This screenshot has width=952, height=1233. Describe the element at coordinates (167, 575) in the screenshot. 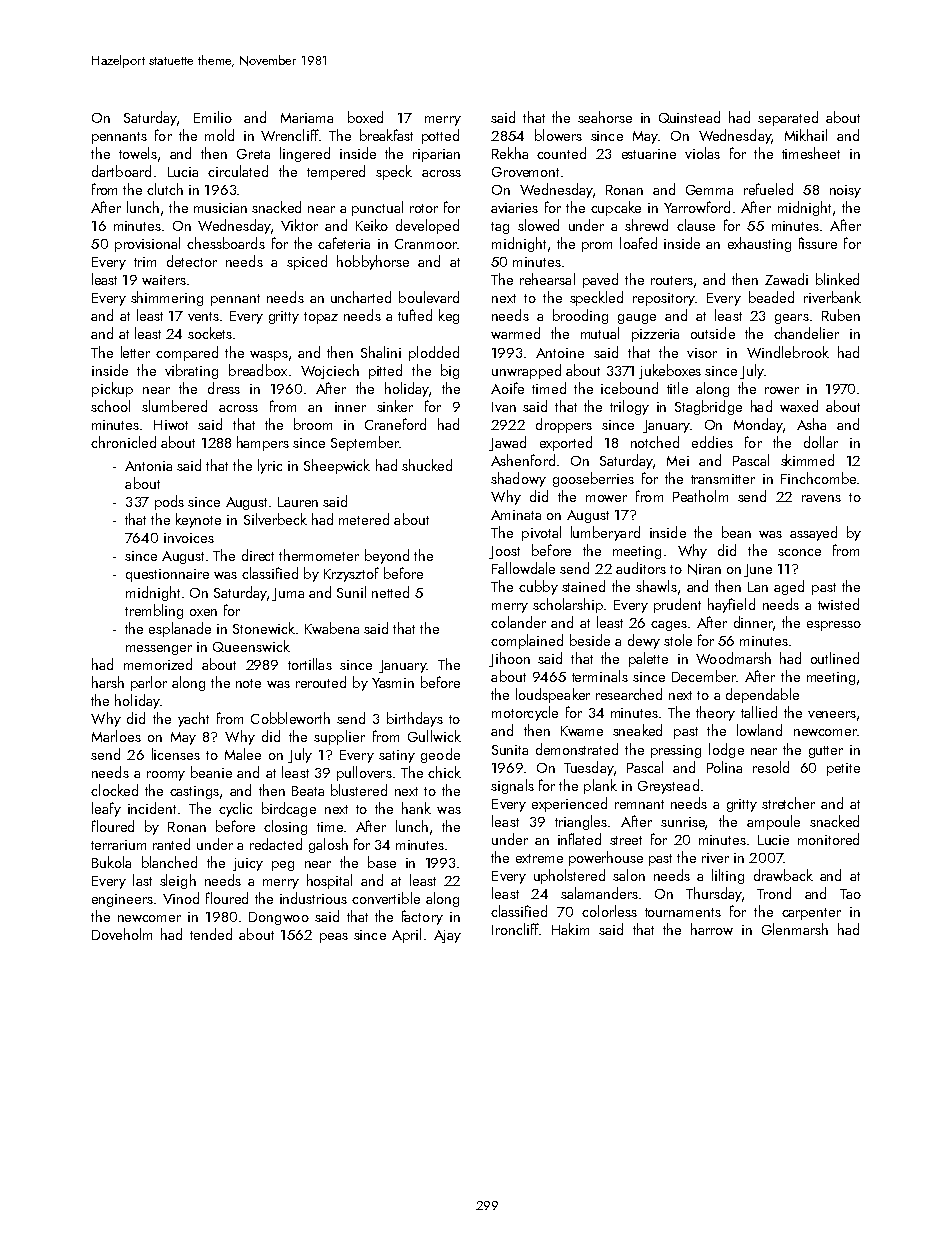

I see `questionnaire` at that location.
